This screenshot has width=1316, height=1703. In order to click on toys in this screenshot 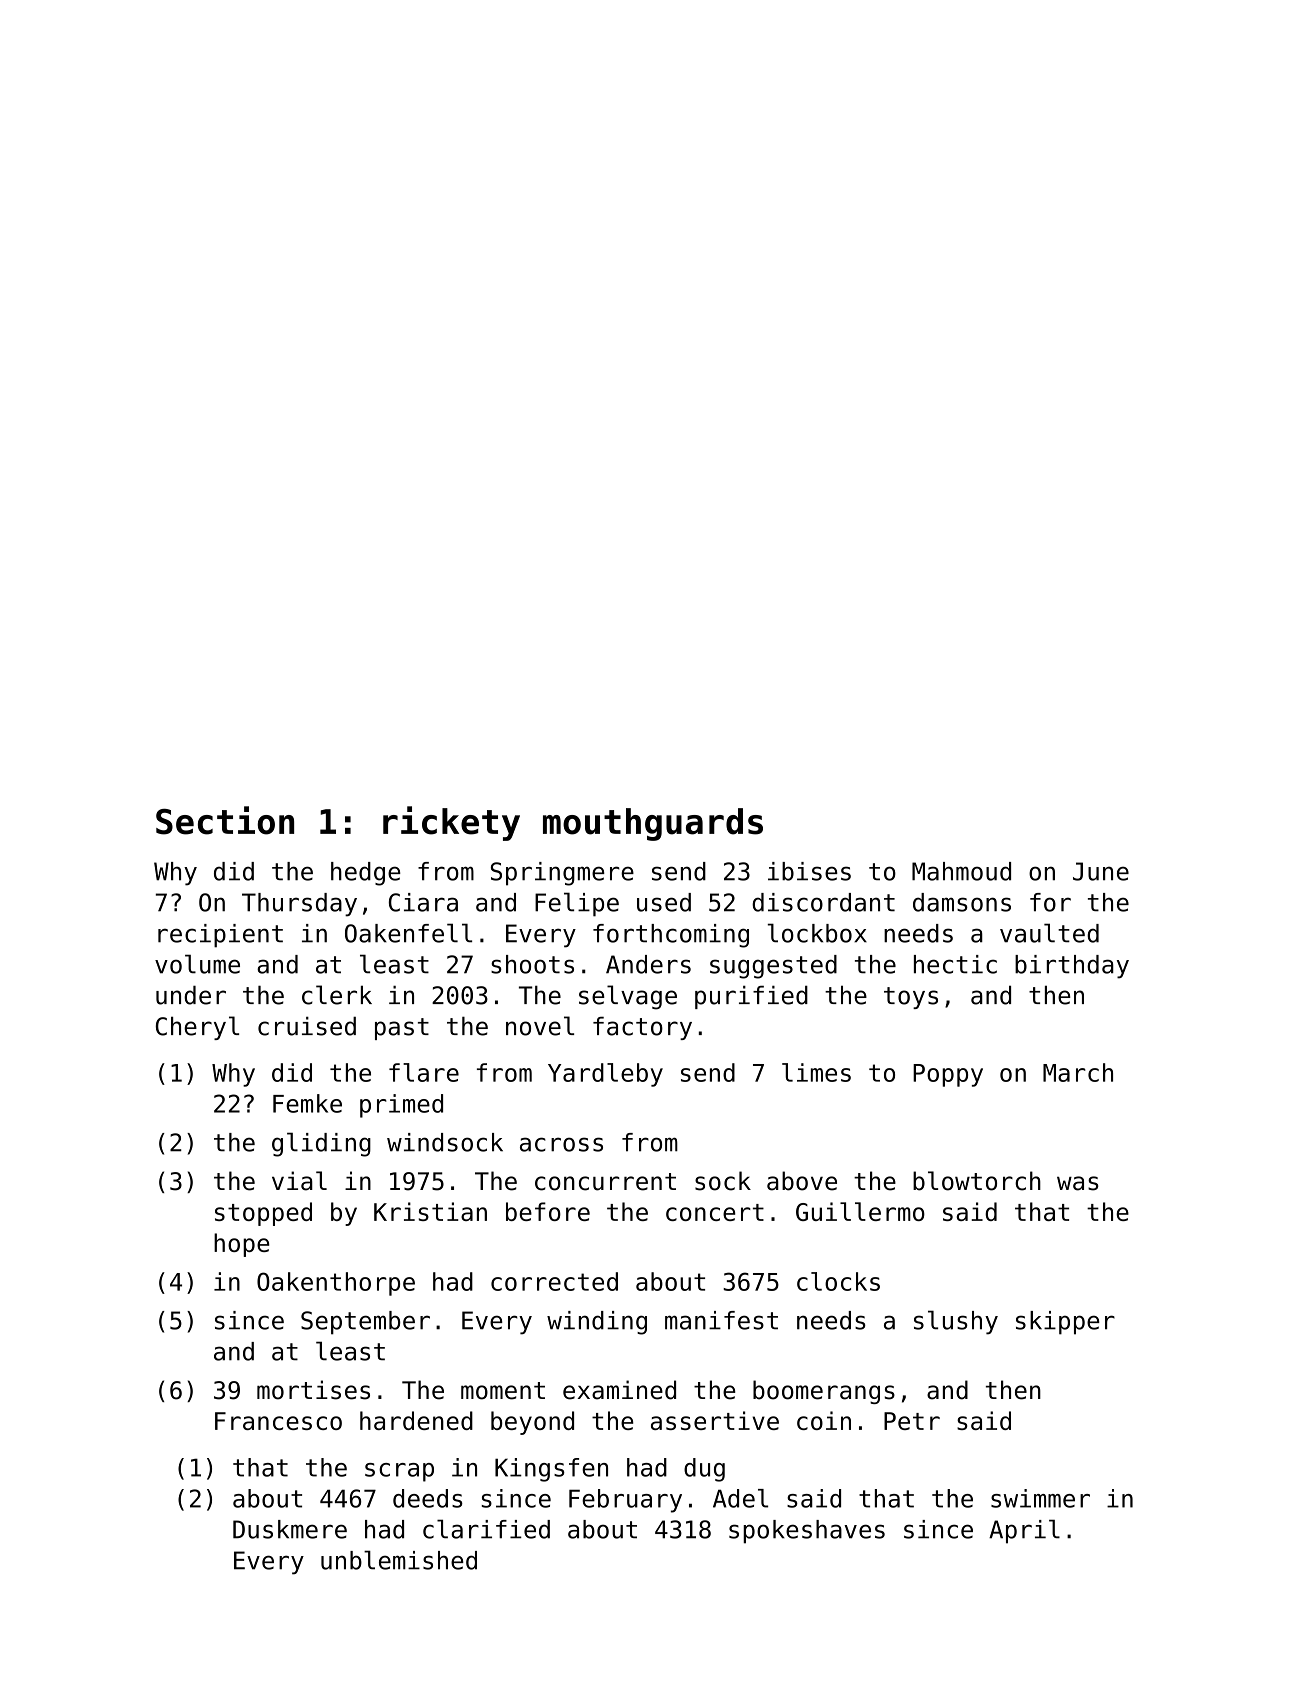, I will do `click(911, 998)`.
